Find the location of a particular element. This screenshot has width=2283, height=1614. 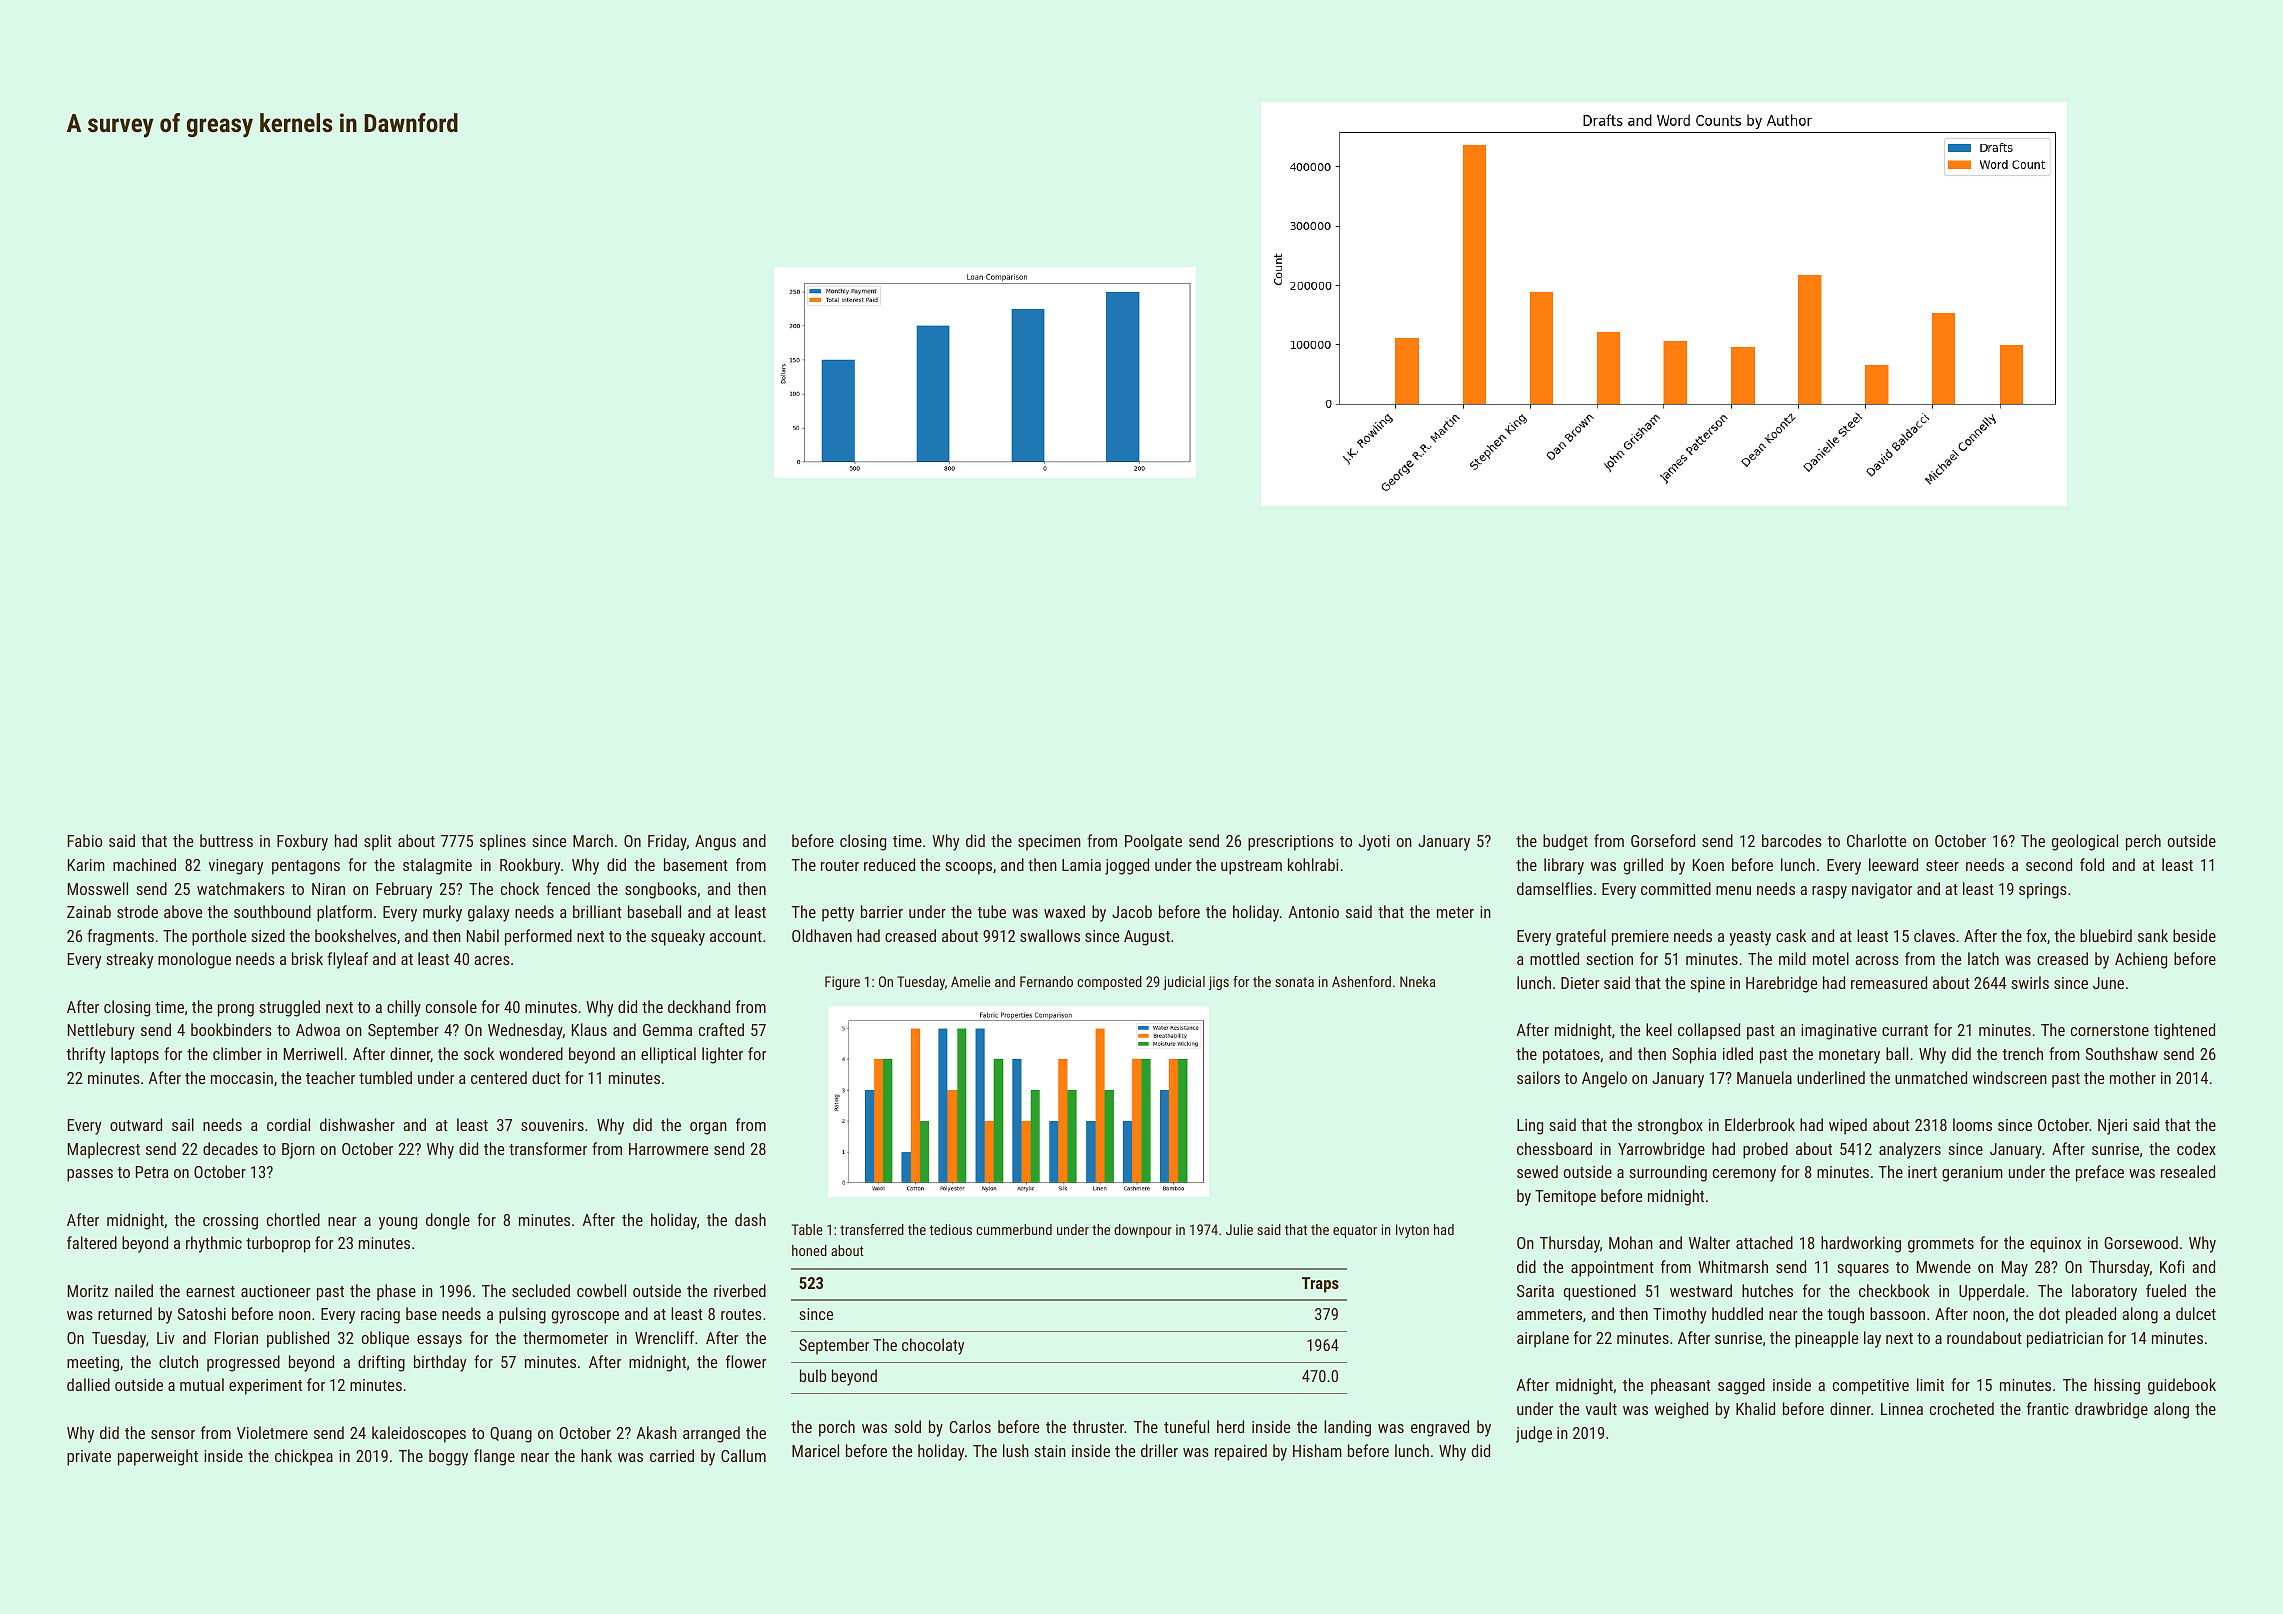

console is located at coordinates (451, 1006).
